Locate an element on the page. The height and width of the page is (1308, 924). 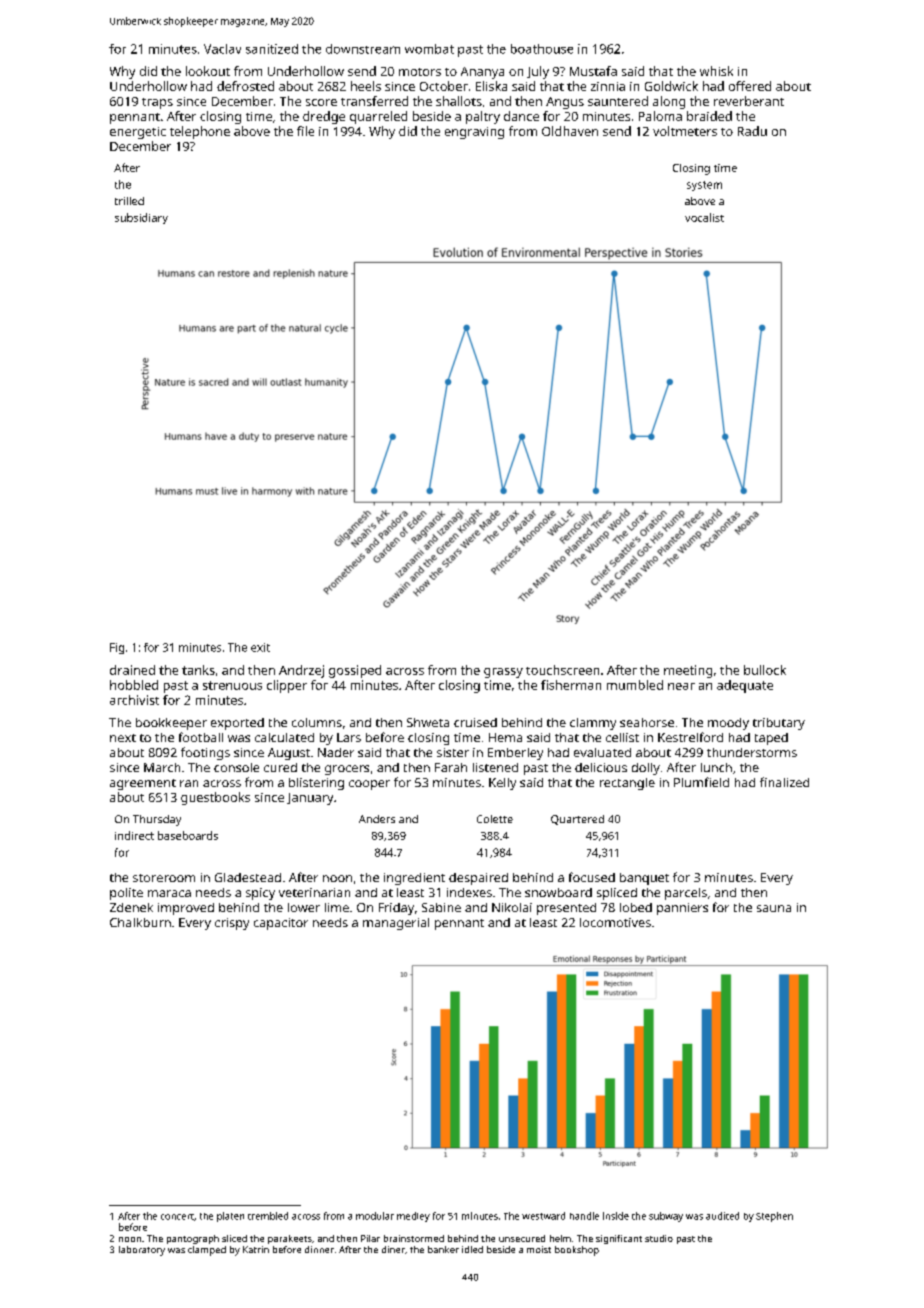
subsidiary is located at coordinates (141, 218).
